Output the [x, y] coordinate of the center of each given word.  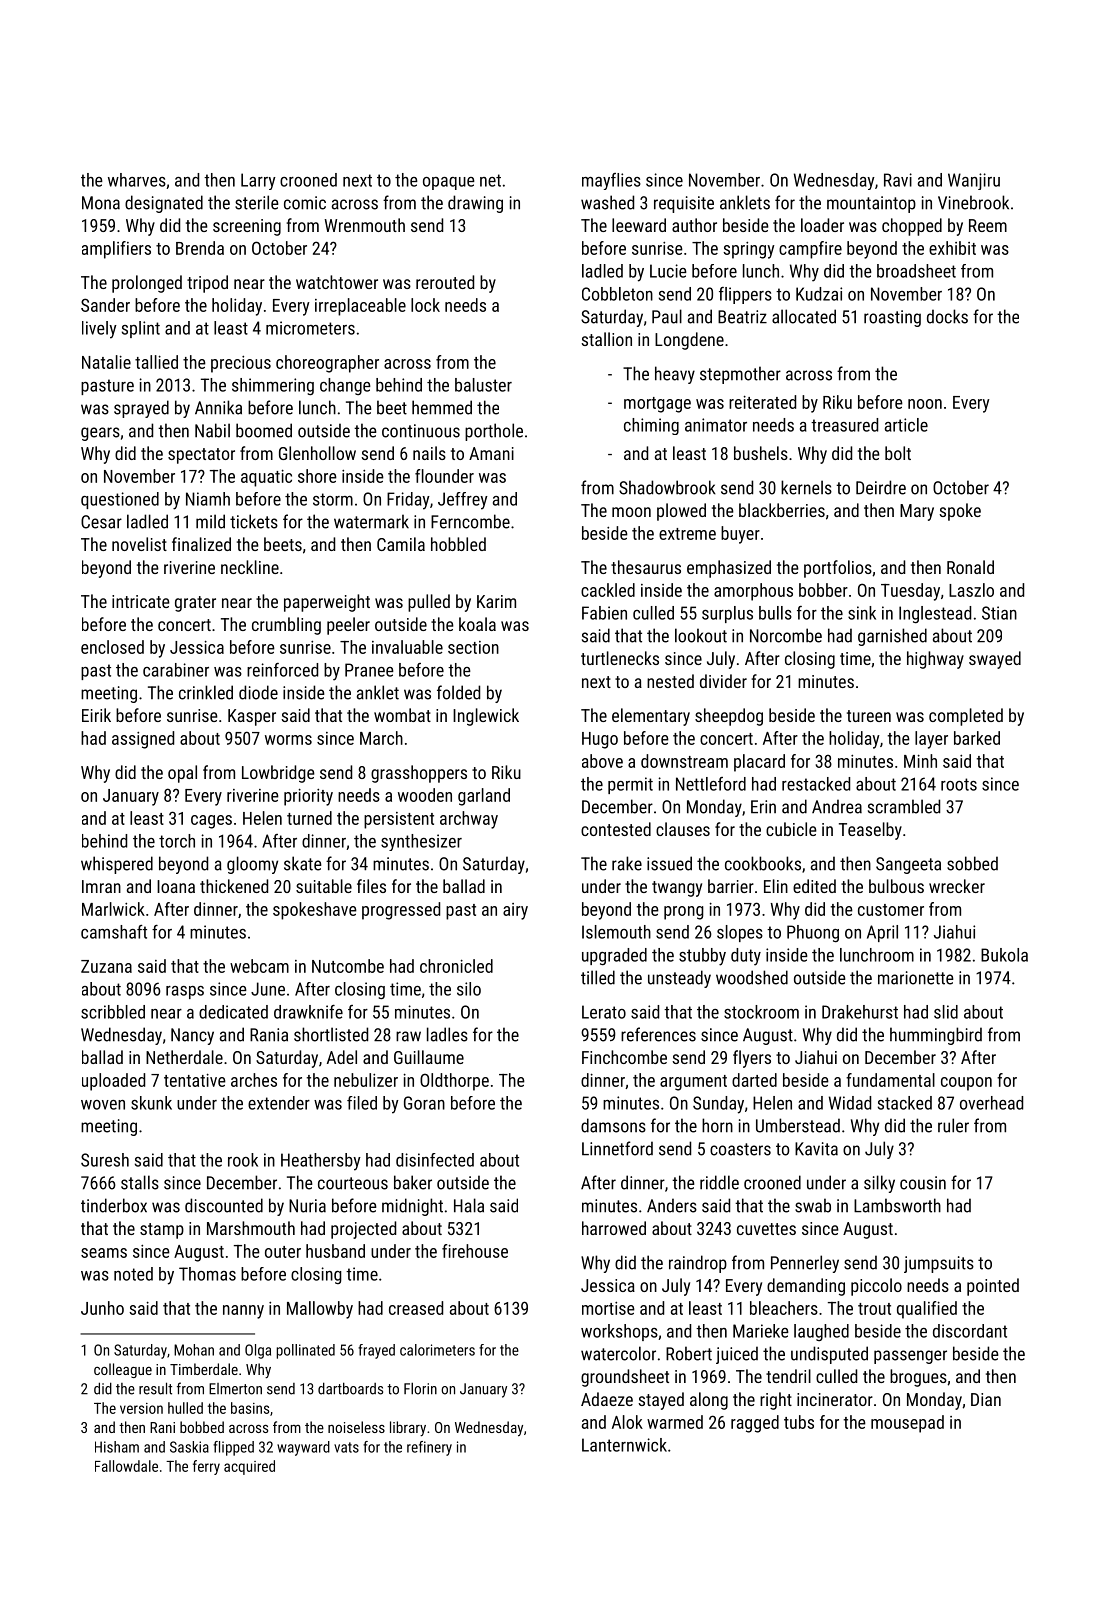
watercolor [618, 1353]
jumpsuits [939, 1264]
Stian [999, 613]
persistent [399, 820]
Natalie [106, 362]
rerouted [445, 282]
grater [195, 604]
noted [133, 1274]
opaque [449, 183]
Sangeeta [908, 865]
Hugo [600, 740]
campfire [810, 250]
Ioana [176, 886]
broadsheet [916, 271]
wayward [303, 1448]
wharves [137, 180]
